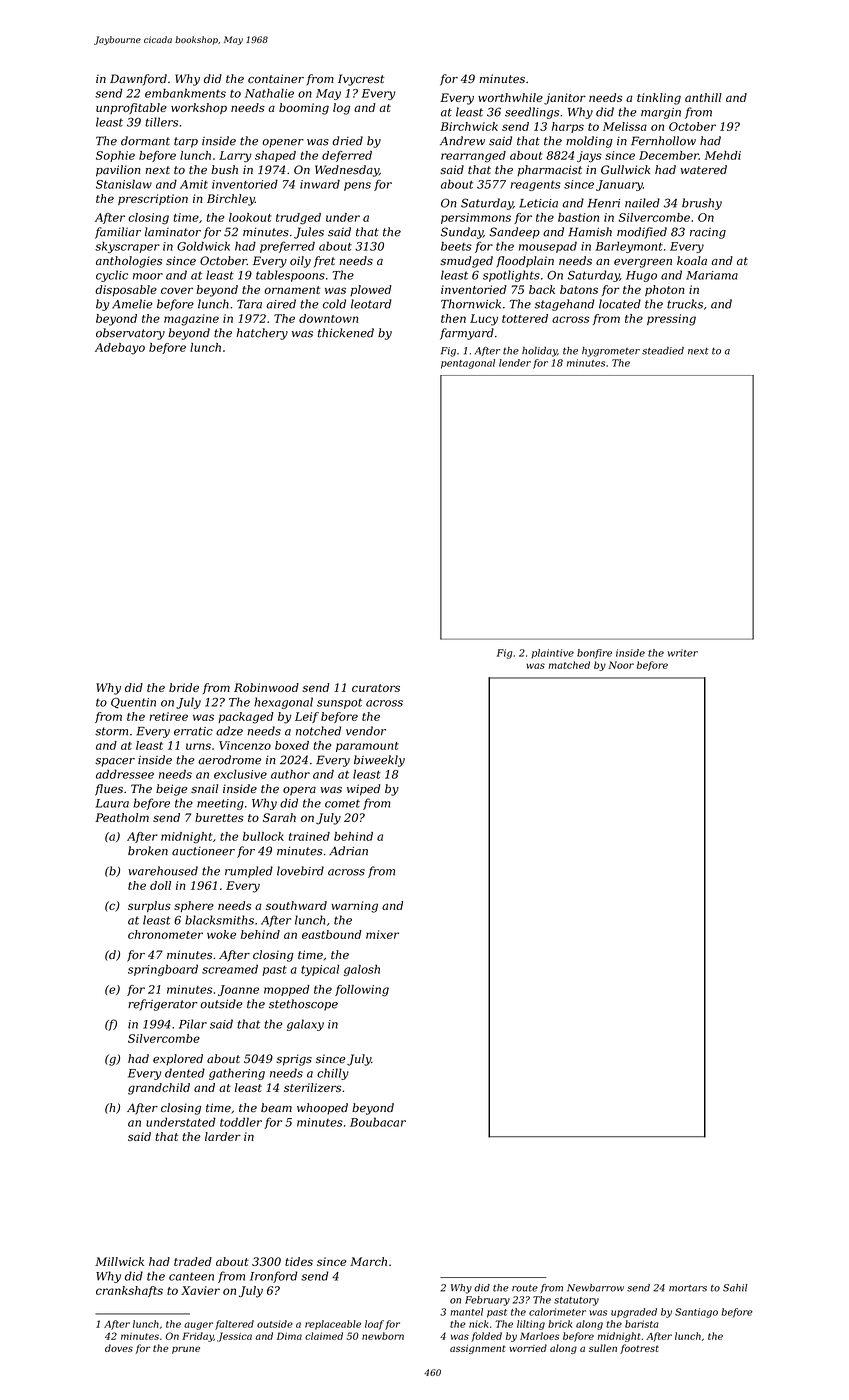 Image resolution: width=849 pixels, height=1400 pixels. Describe the element at coordinates (184, 687) in the screenshot. I see `bride` at that location.
